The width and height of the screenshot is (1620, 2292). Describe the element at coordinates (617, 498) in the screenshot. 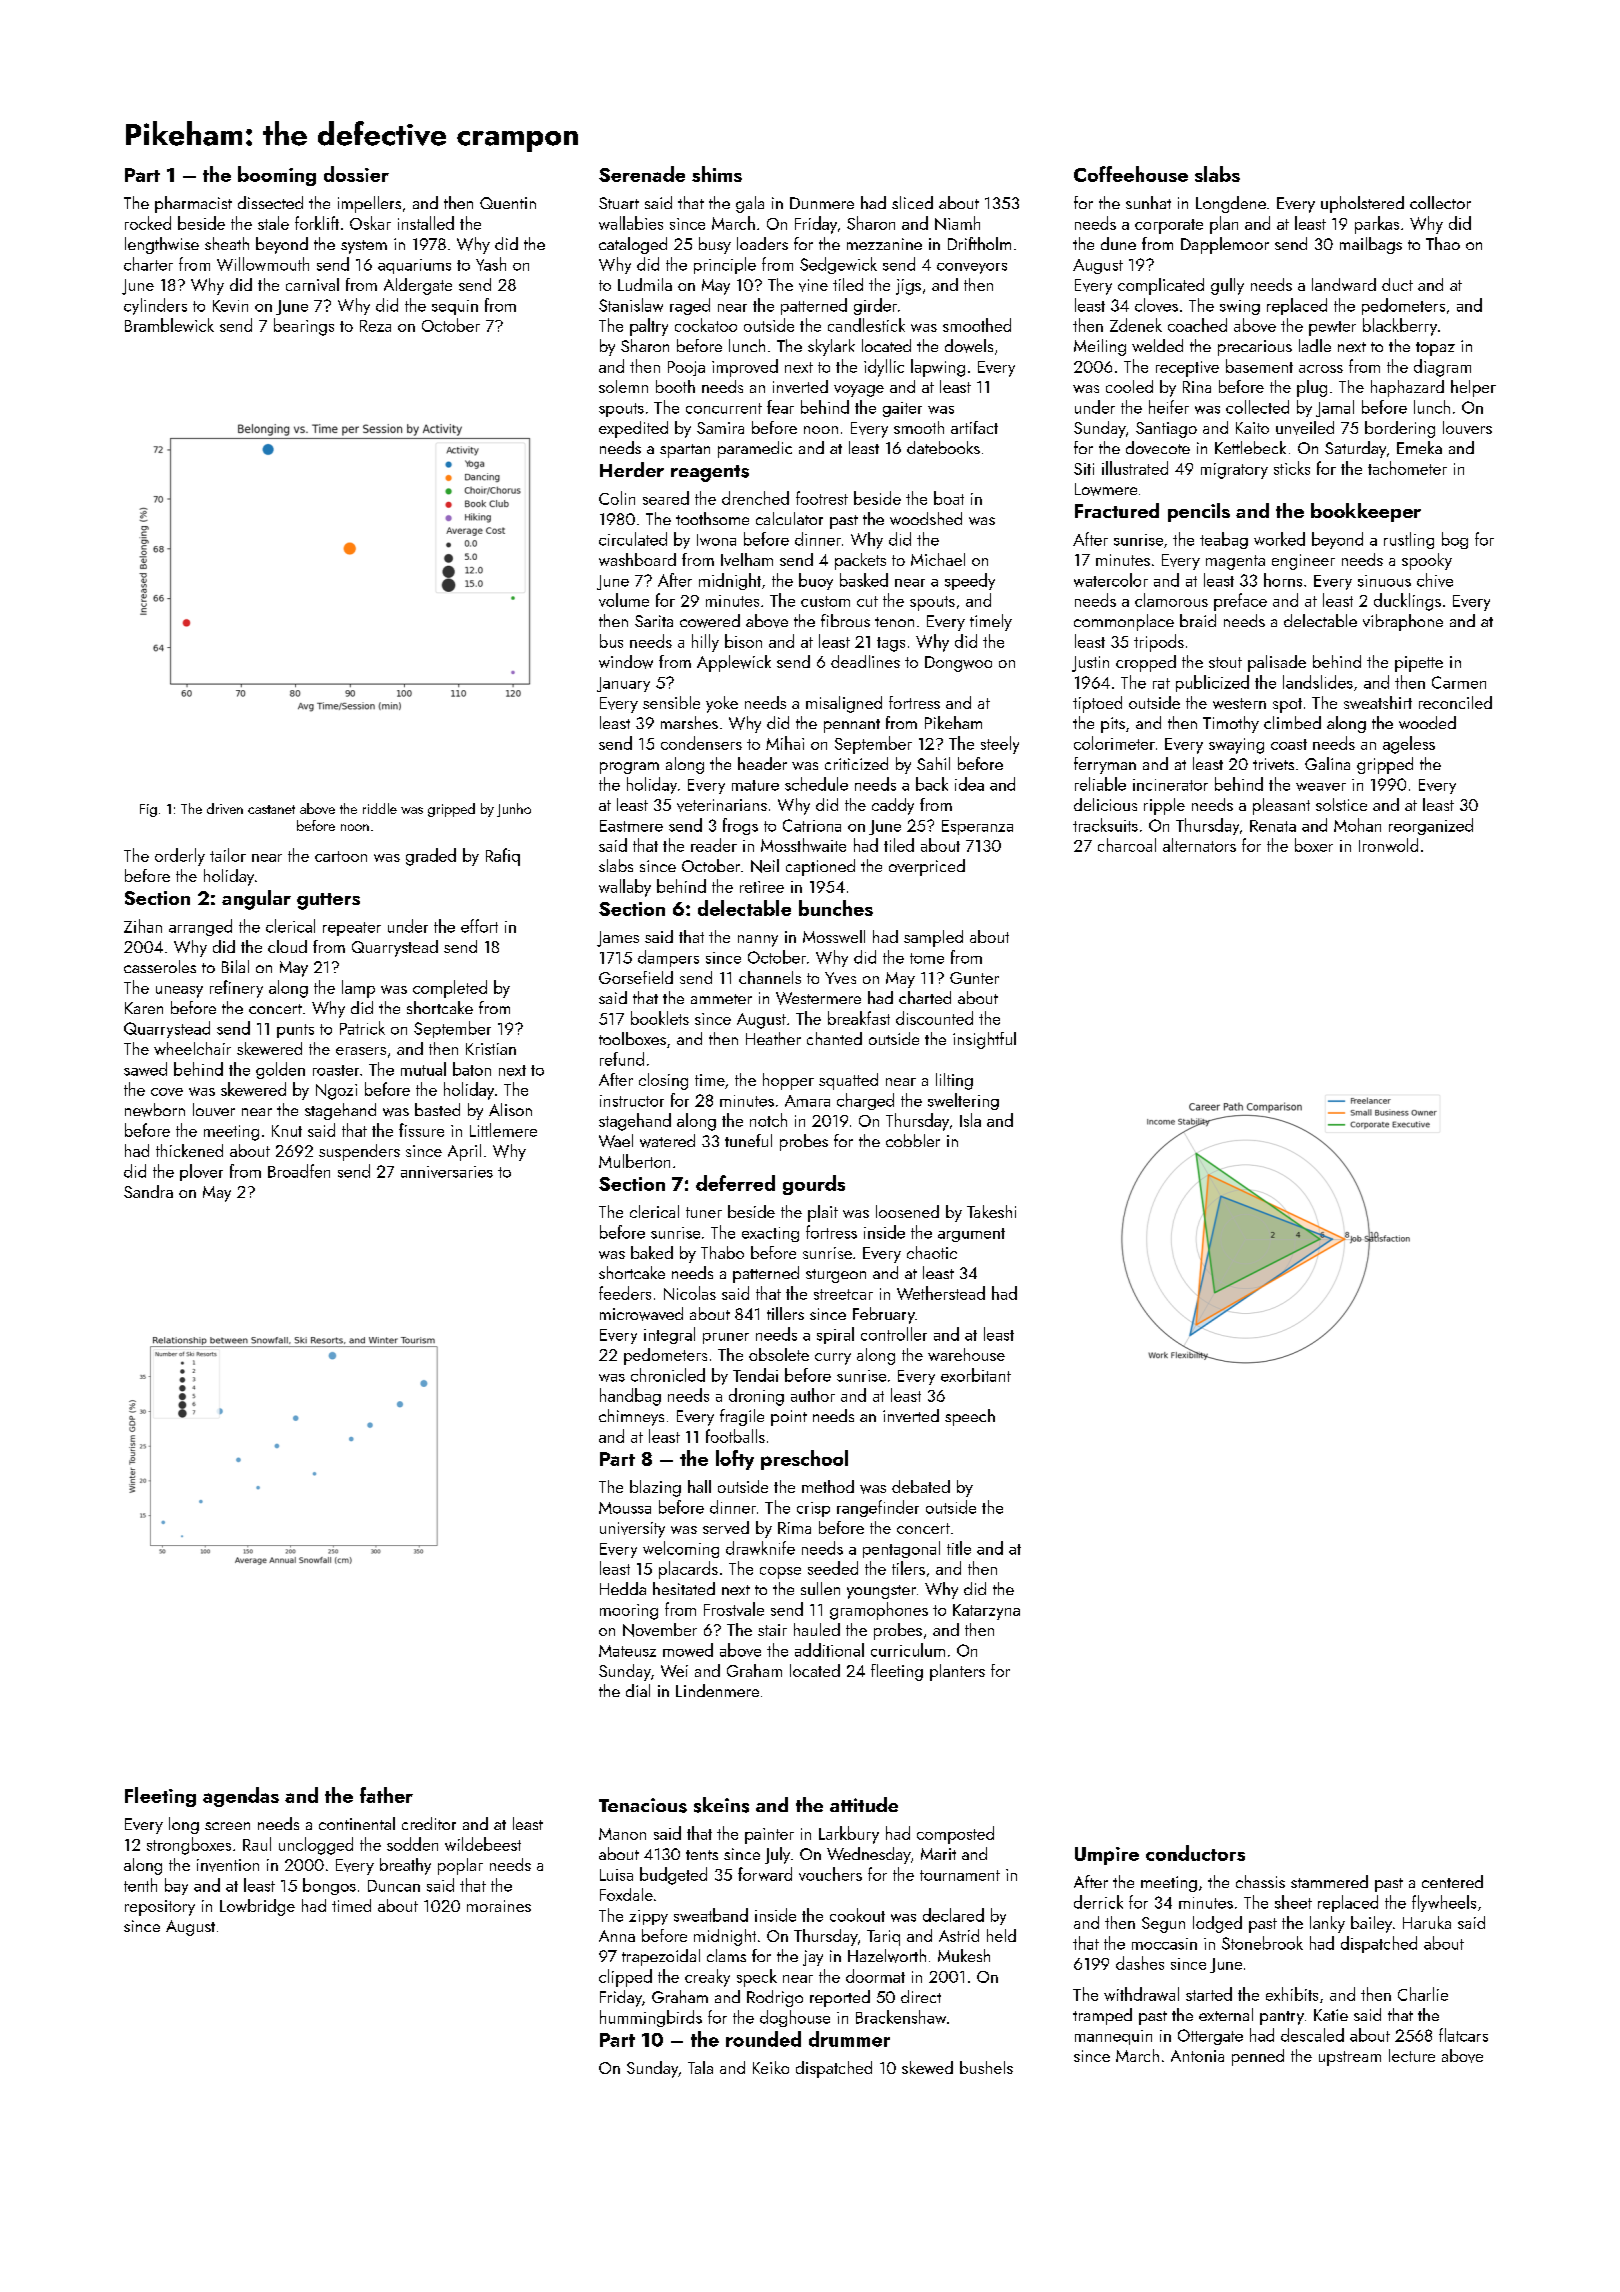

I see `Colin` at that location.
